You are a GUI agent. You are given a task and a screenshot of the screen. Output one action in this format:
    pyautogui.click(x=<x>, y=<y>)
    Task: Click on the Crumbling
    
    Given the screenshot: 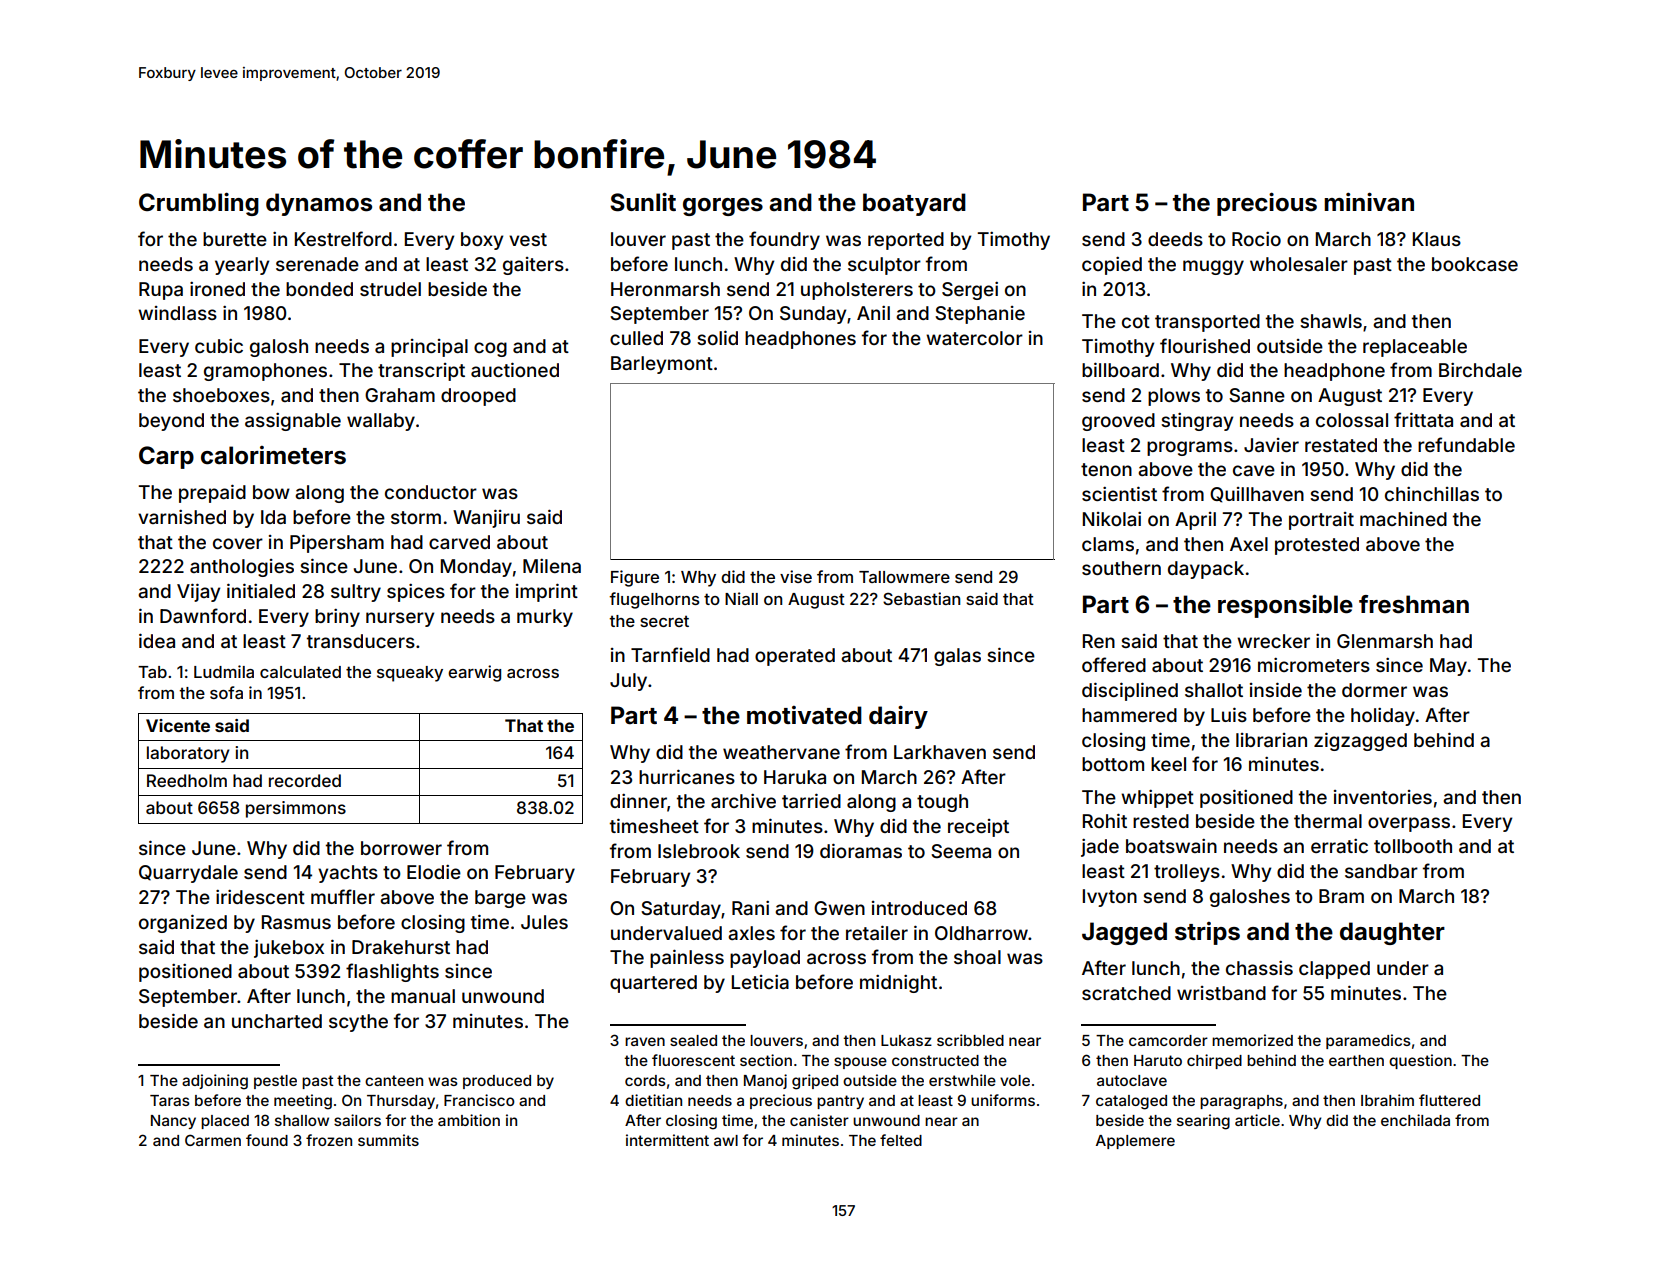 What is the action you would take?
    pyautogui.click(x=199, y=204)
